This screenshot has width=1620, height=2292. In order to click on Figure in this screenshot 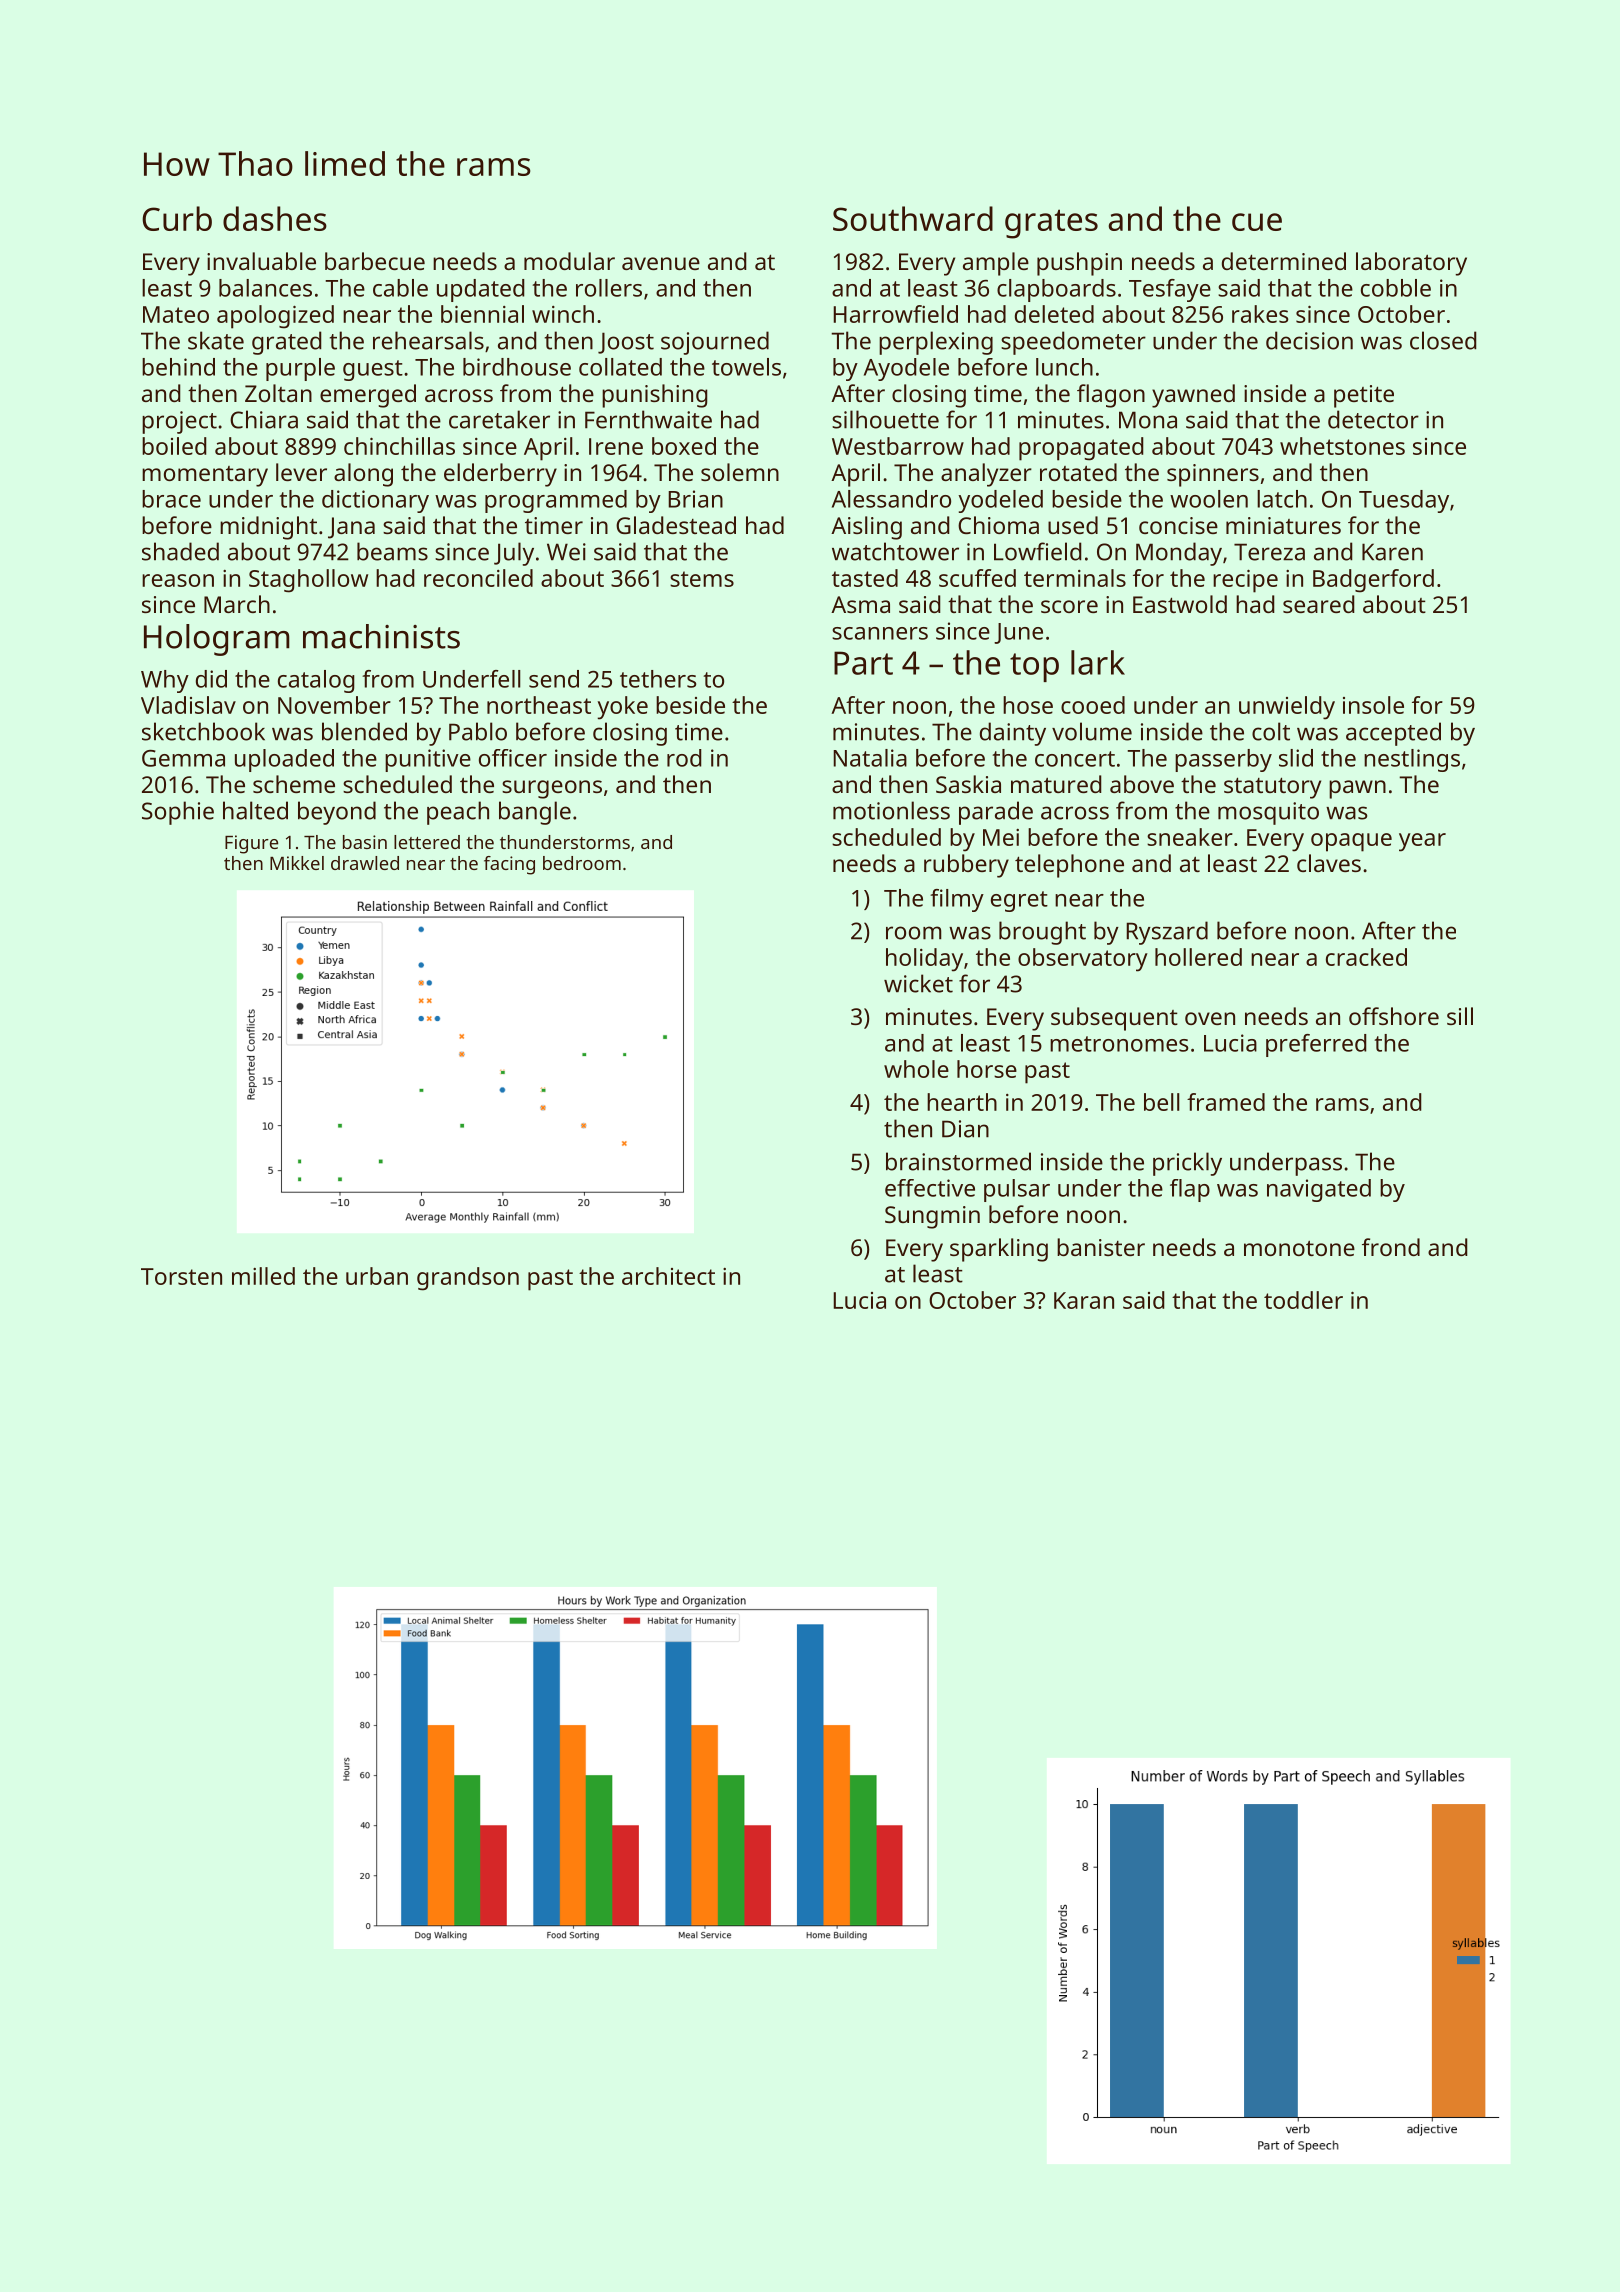, I will do `click(251, 844)`.
